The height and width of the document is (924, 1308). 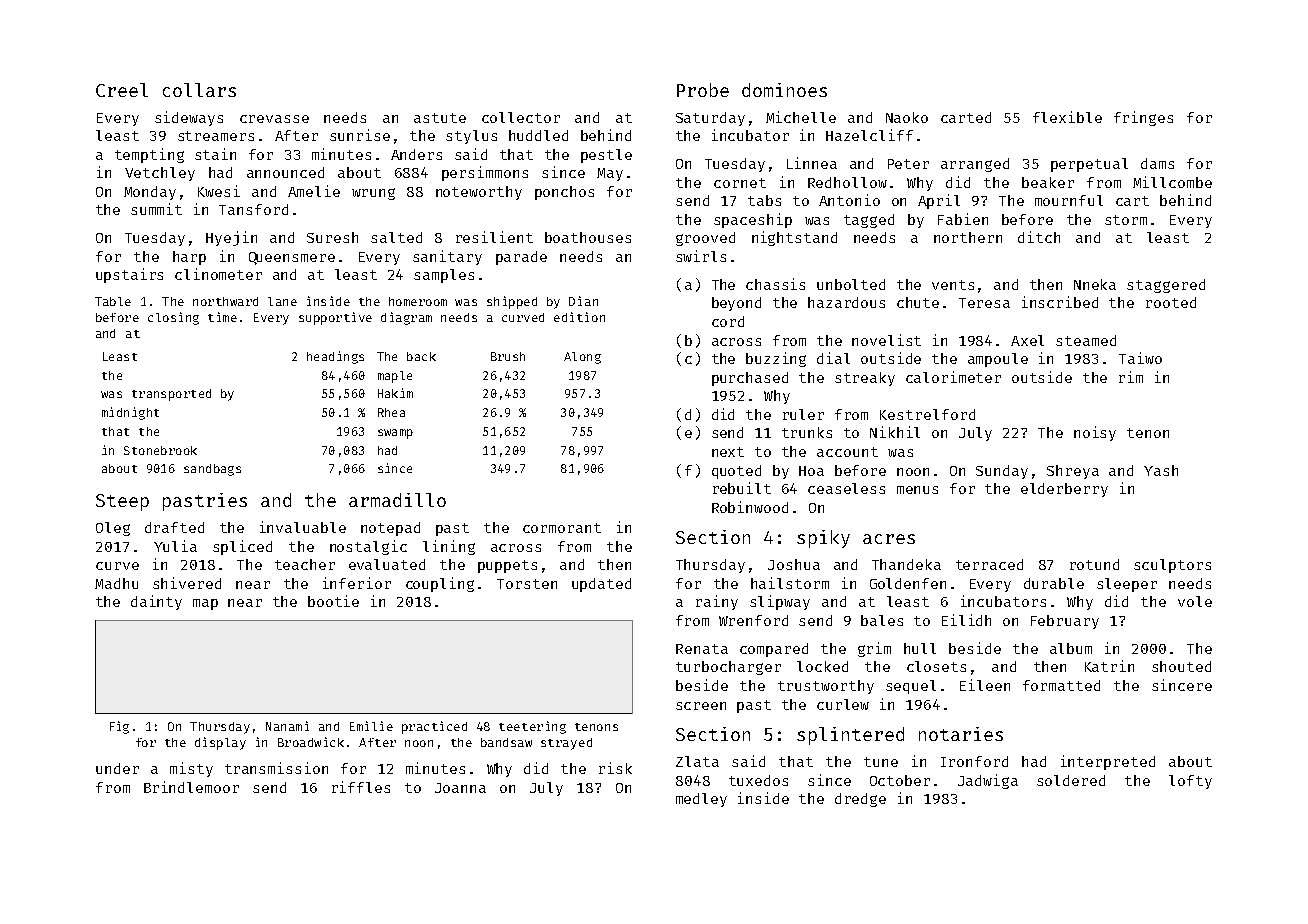 What do you see at coordinates (335, 318) in the document?
I see `supportive` at bounding box center [335, 318].
